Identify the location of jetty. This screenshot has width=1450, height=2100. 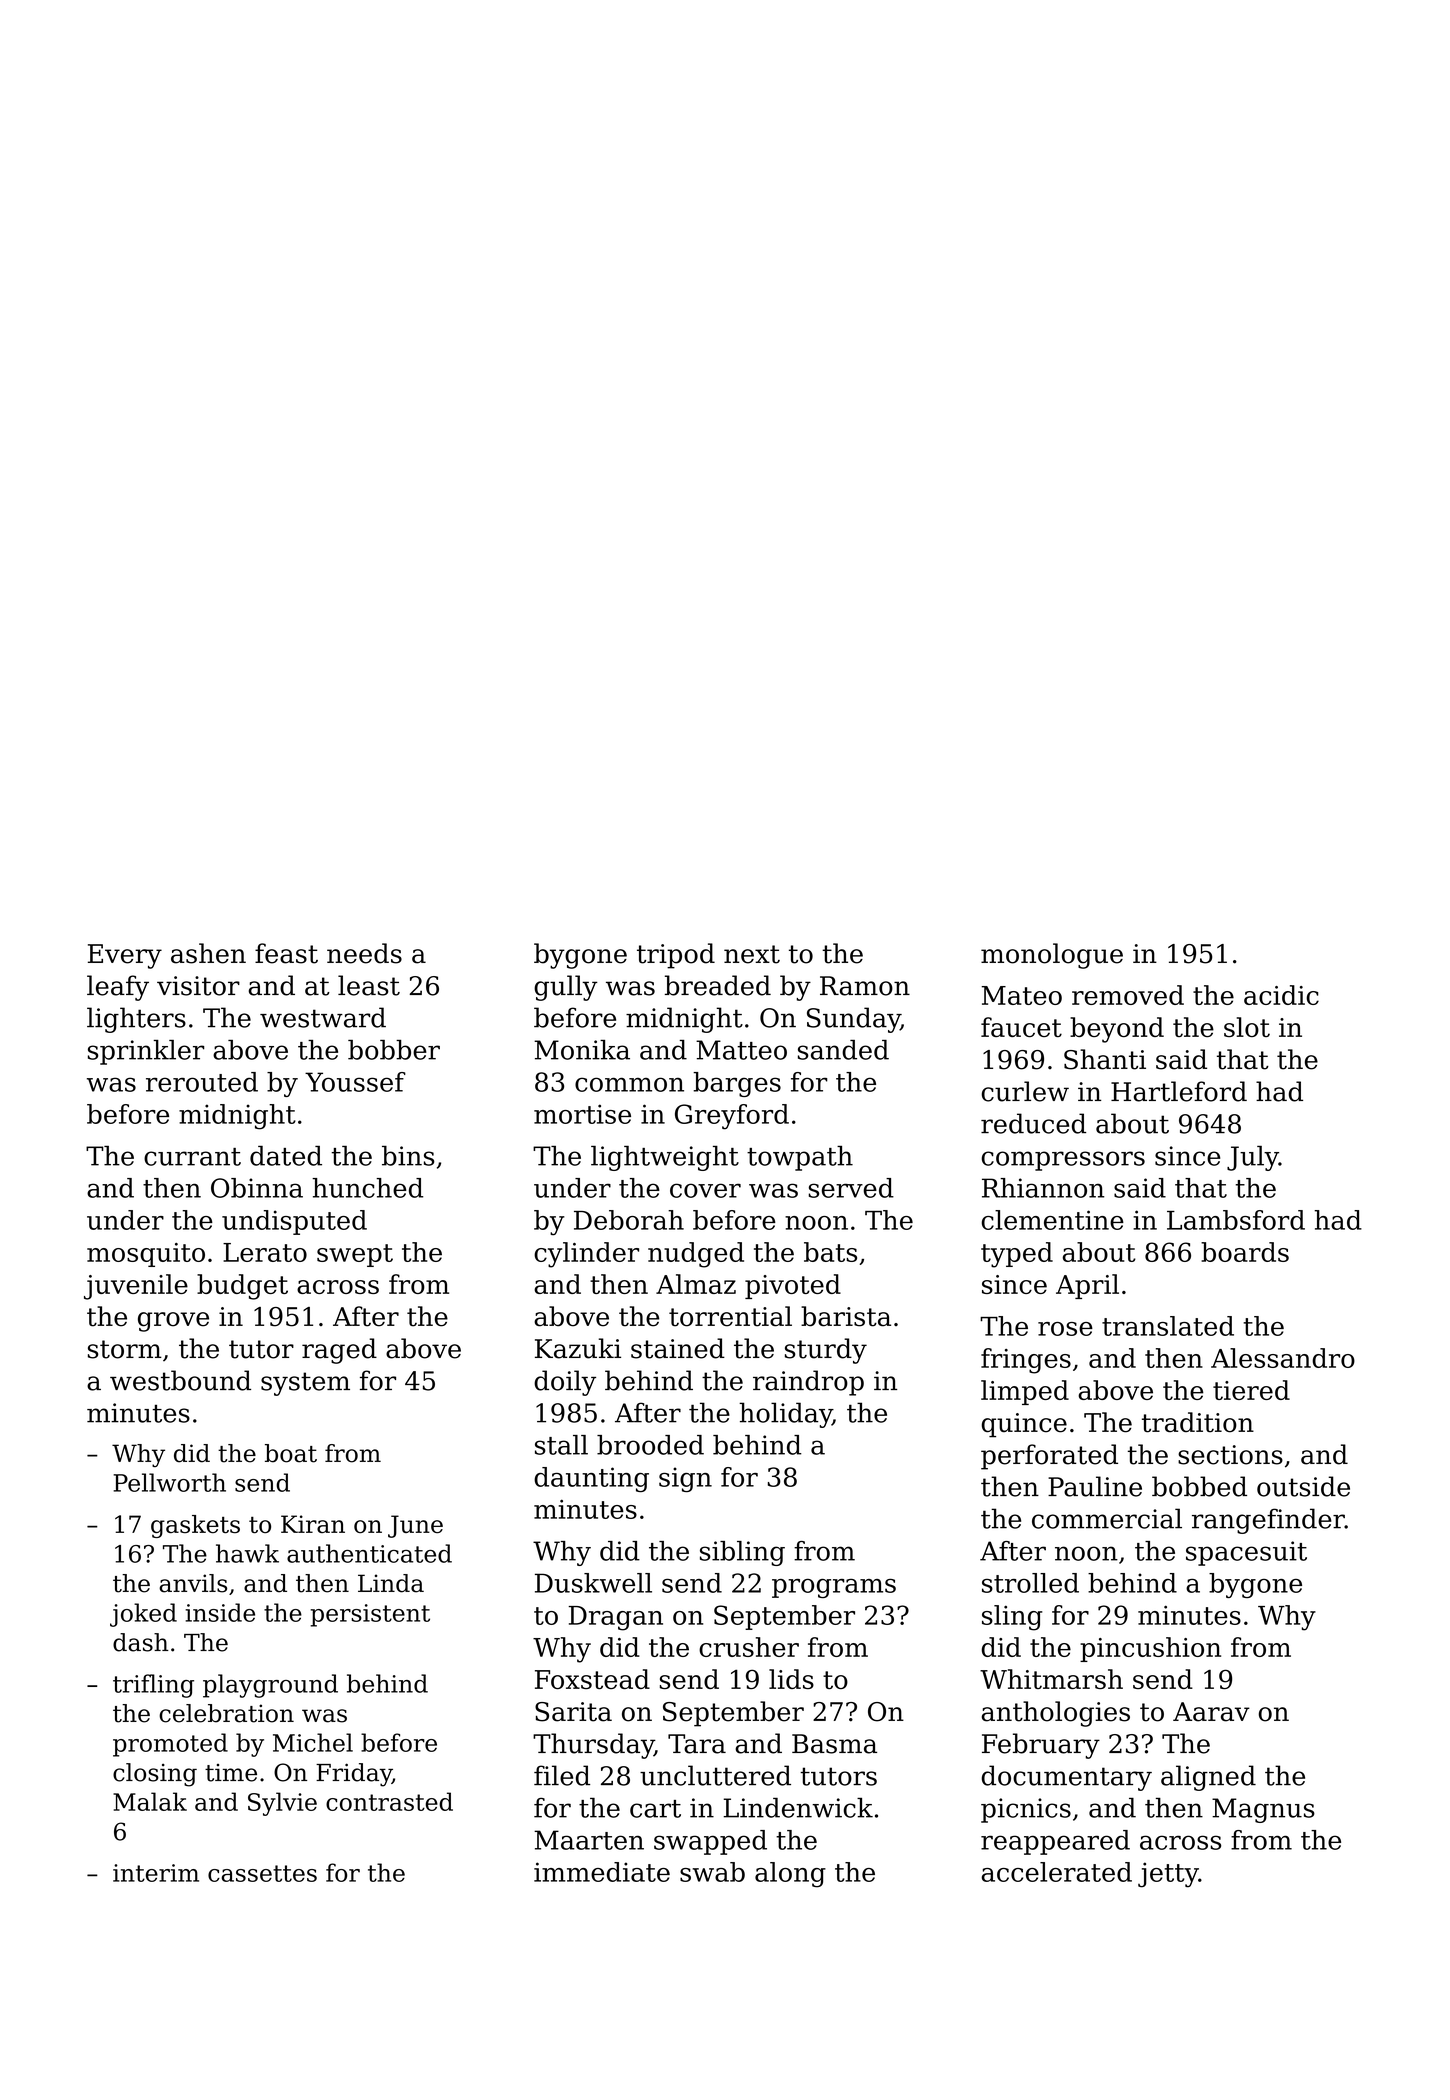
(1168, 1875).
